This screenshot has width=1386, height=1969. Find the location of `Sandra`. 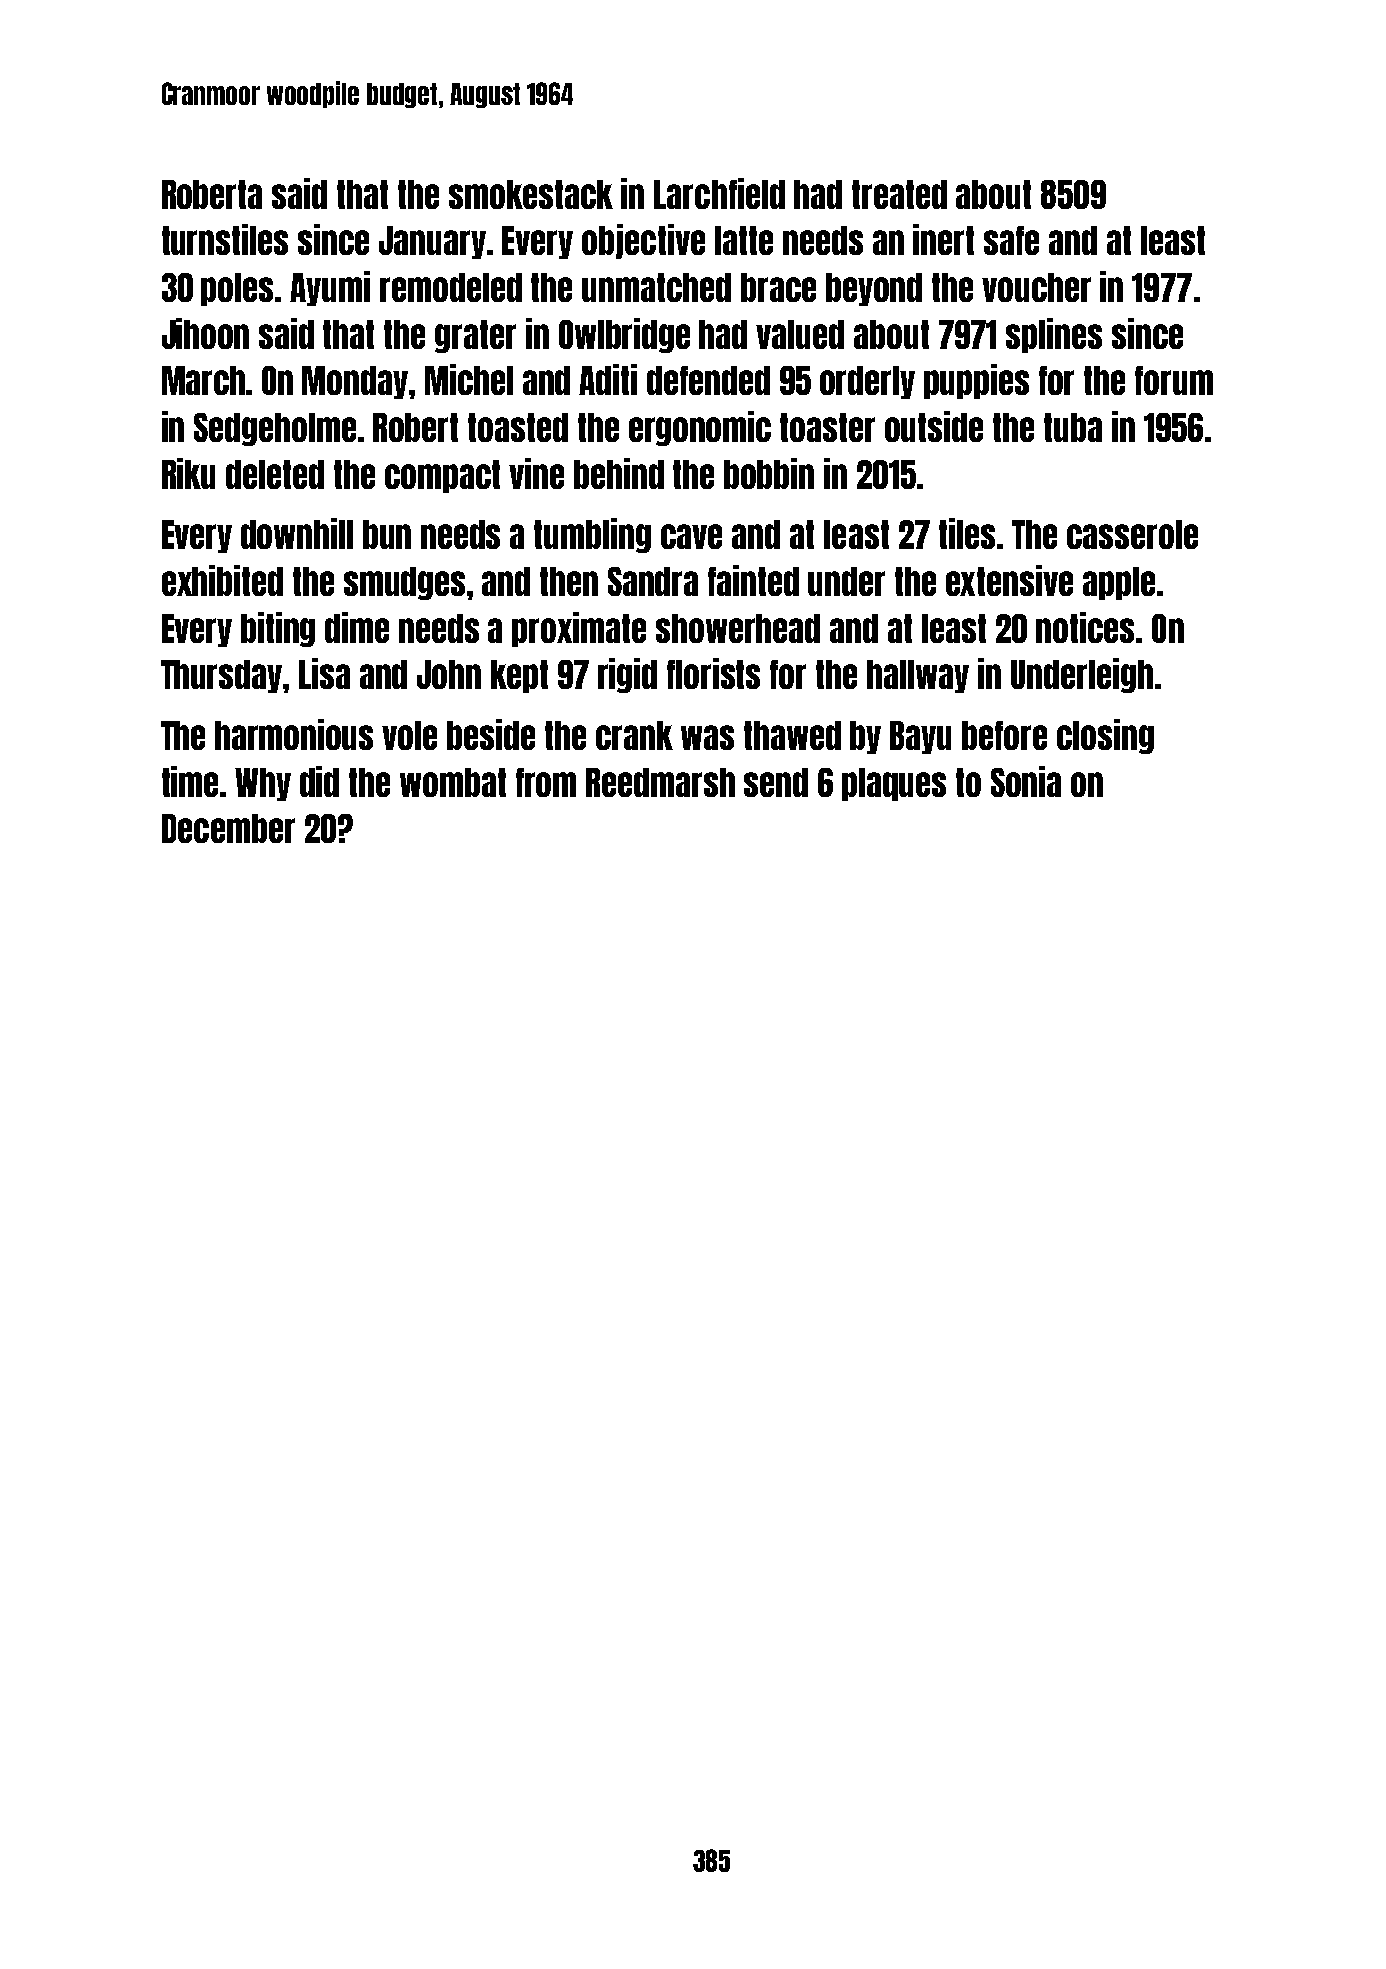

Sandra is located at coordinates (653, 581).
